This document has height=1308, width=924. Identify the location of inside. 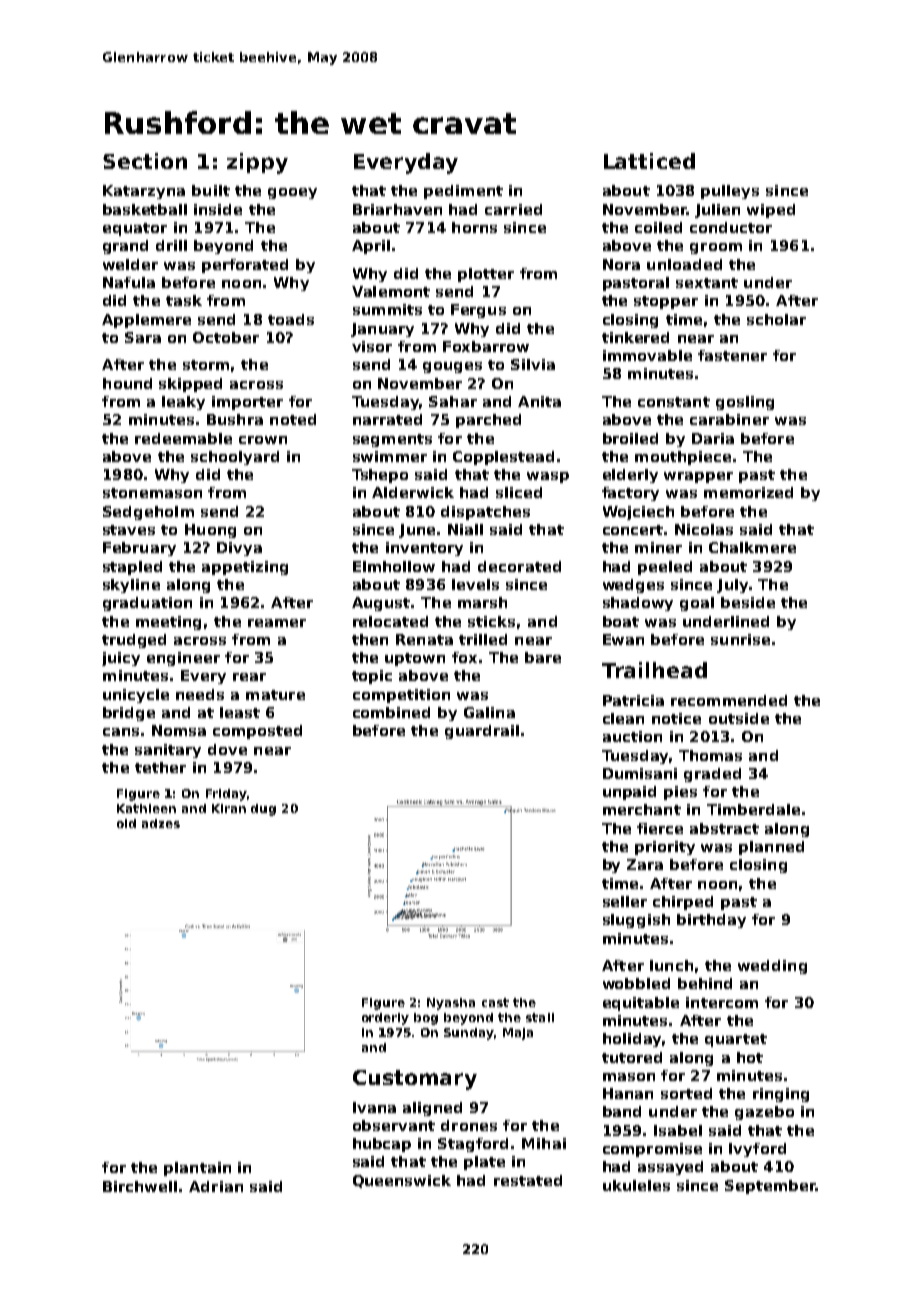
(218, 209).
